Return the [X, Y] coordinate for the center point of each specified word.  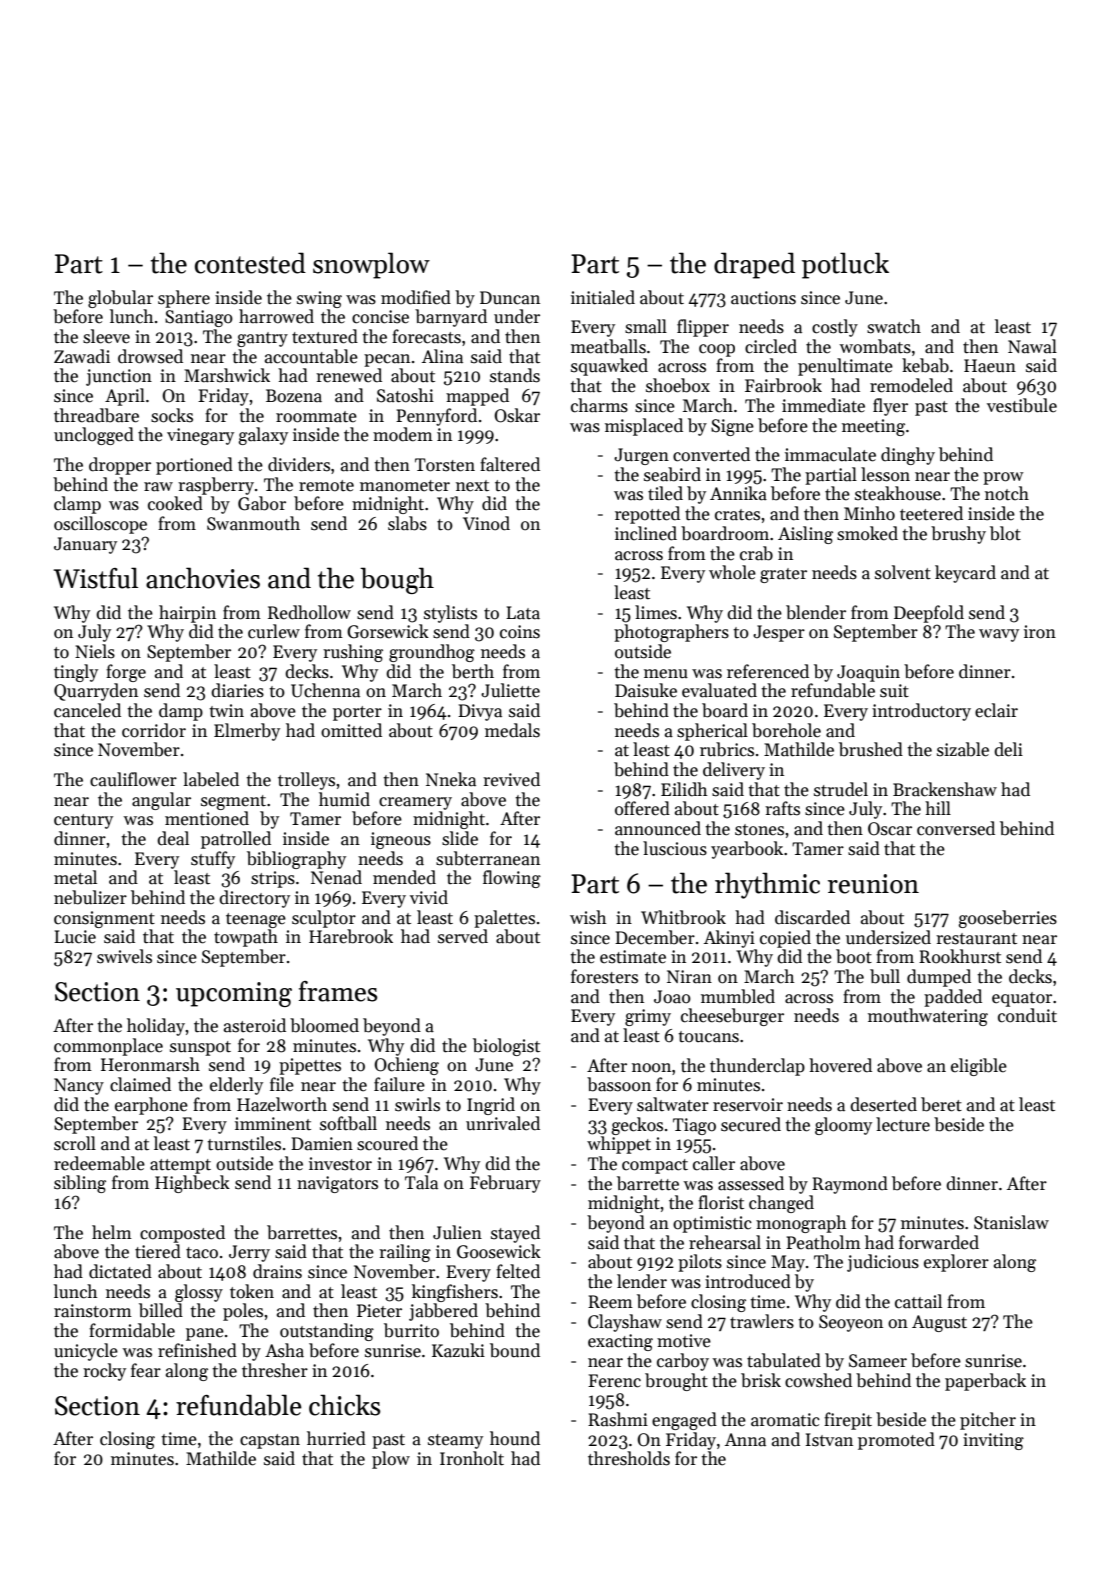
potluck [845, 265]
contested [250, 263]
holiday [156, 1027]
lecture [903, 1124]
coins [520, 632]
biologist [506, 1047]
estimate [633, 957]
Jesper [779, 633]
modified [416, 297]
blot [1005, 533]
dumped [939, 978]
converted [711, 454]
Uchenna [325, 690]
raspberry [216, 486]
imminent [273, 1124]
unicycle [86, 1352]
